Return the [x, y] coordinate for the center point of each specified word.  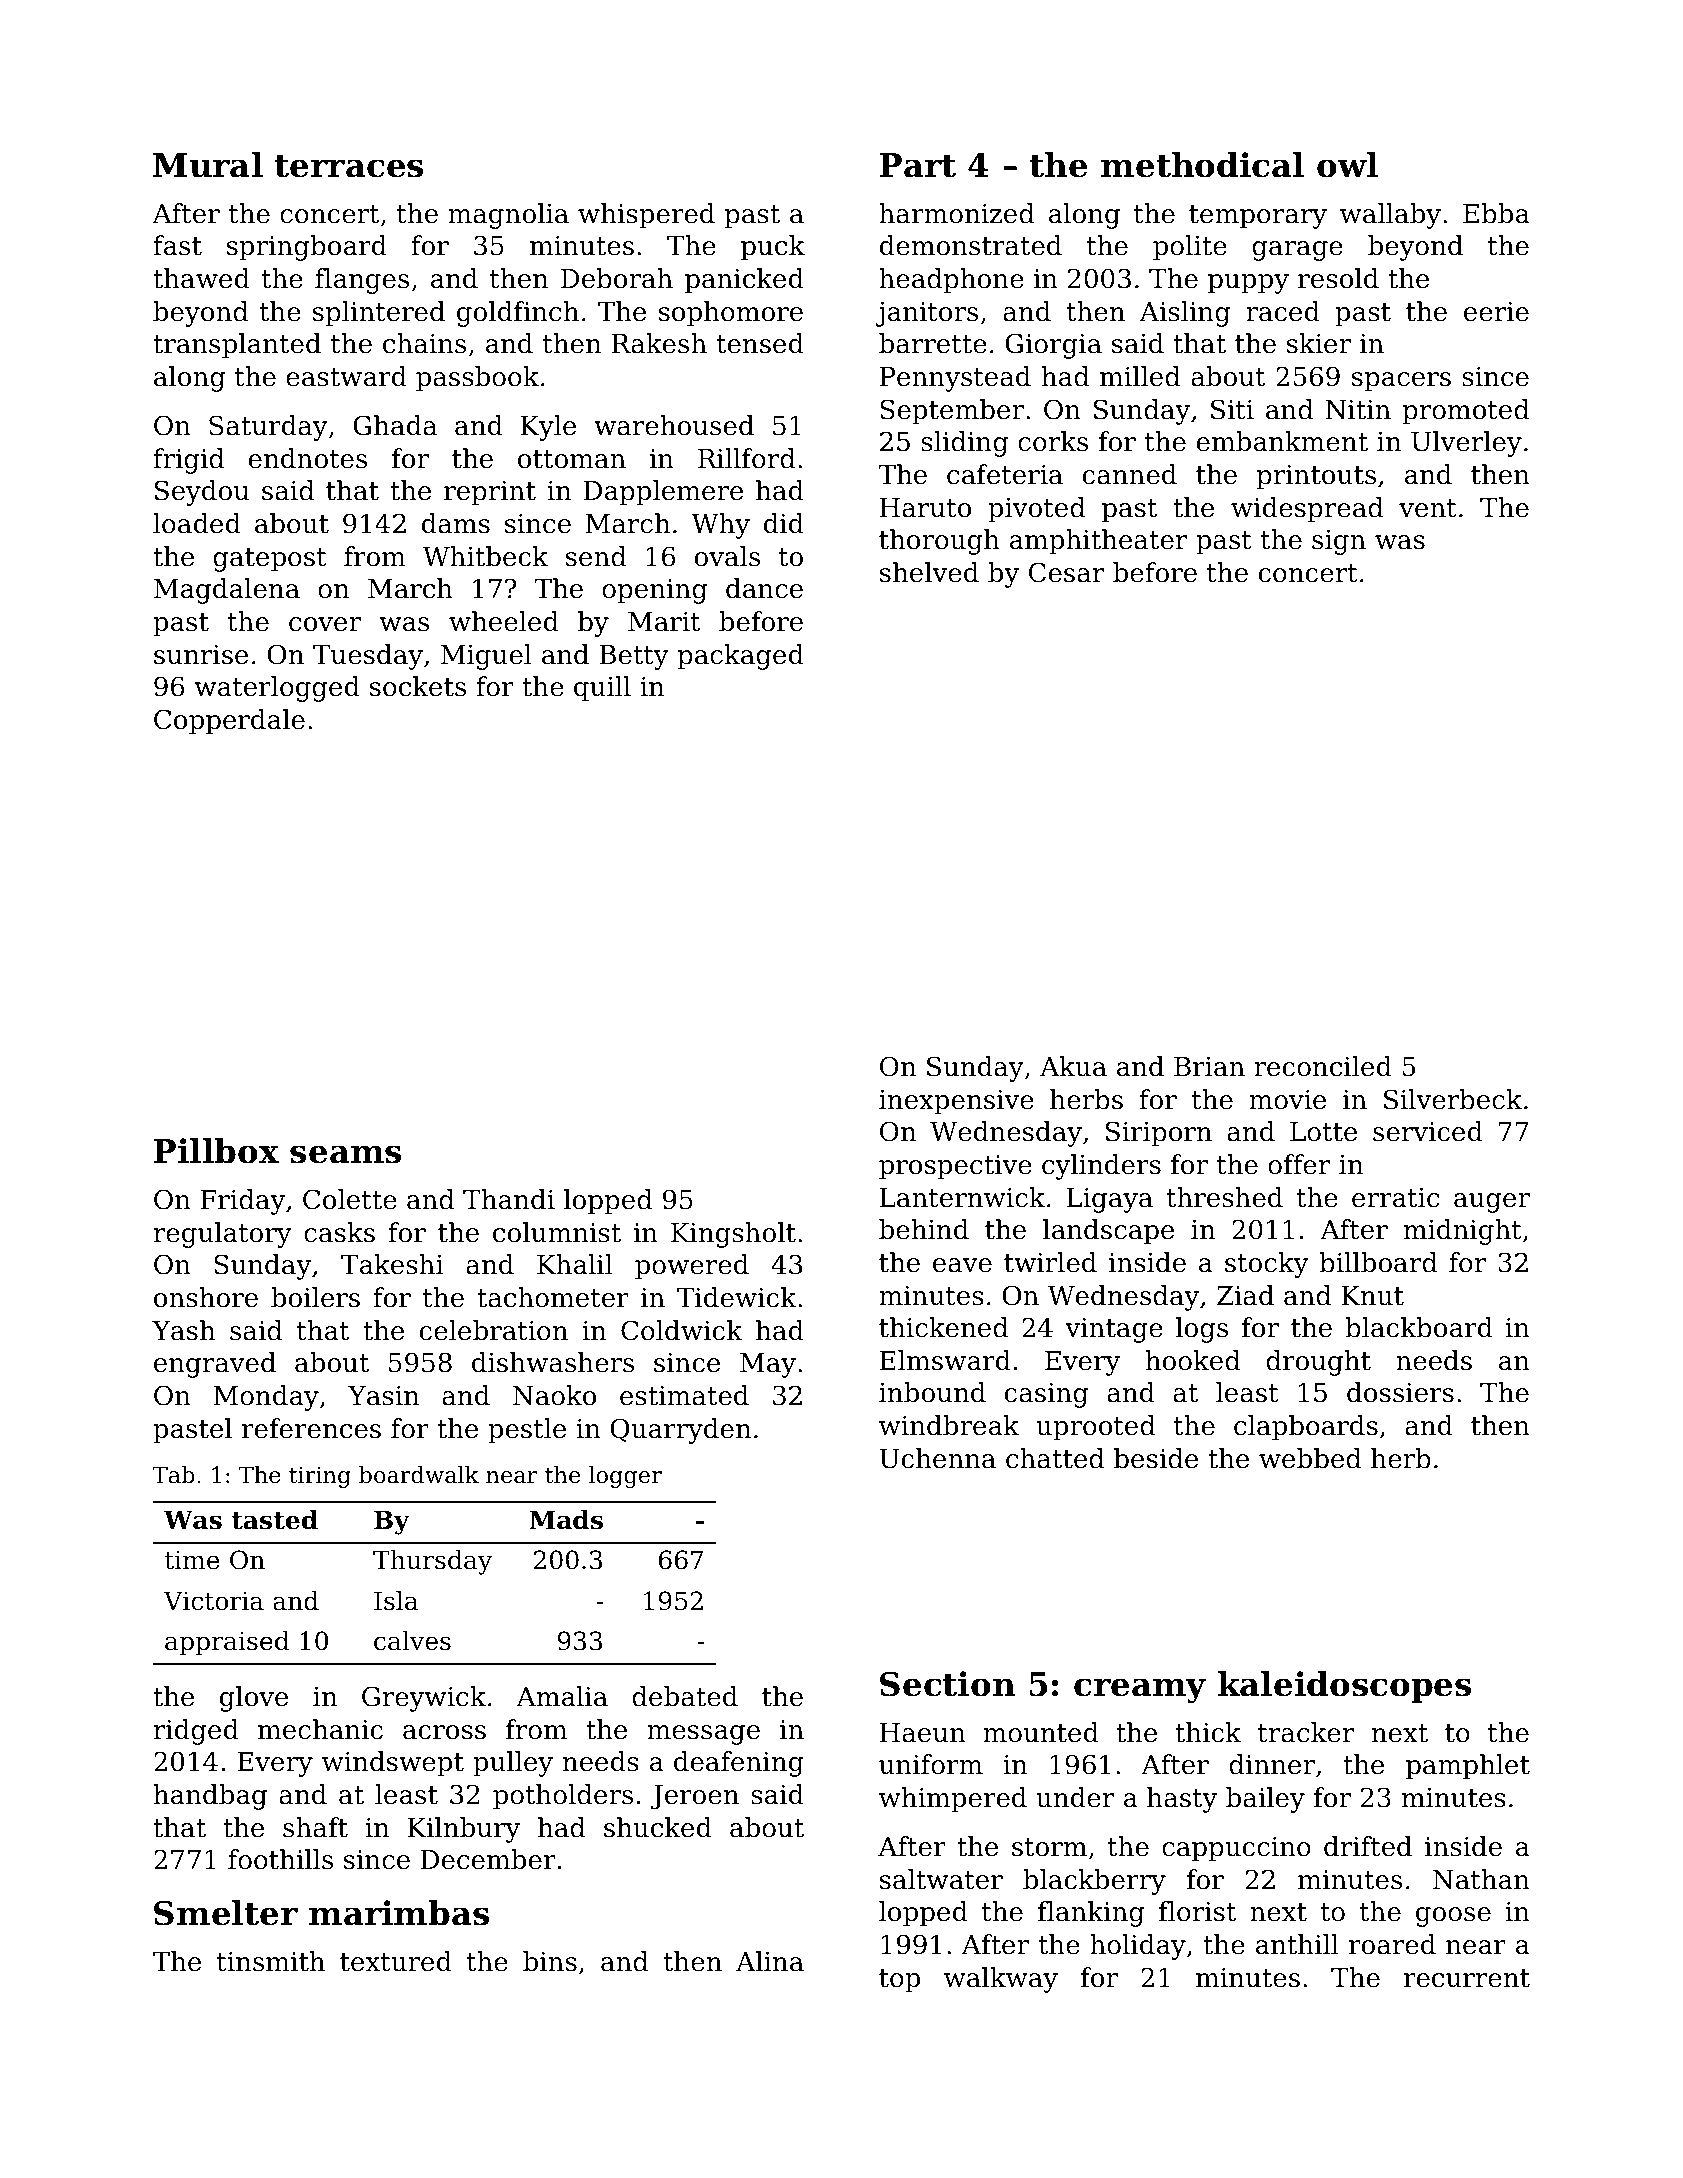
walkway [1001, 1980]
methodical [1202, 165]
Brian [1209, 1067]
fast [177, 245]
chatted [1055, 1458]
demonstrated [971, 245]
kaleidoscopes [1344, 1687]
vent [1428, 508]
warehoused [674, 425]
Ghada [395, 425]
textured [396, 1961]
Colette [350, 1199]
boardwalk [419, 1475]
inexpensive [956, 1102]
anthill [1297, 1944]
